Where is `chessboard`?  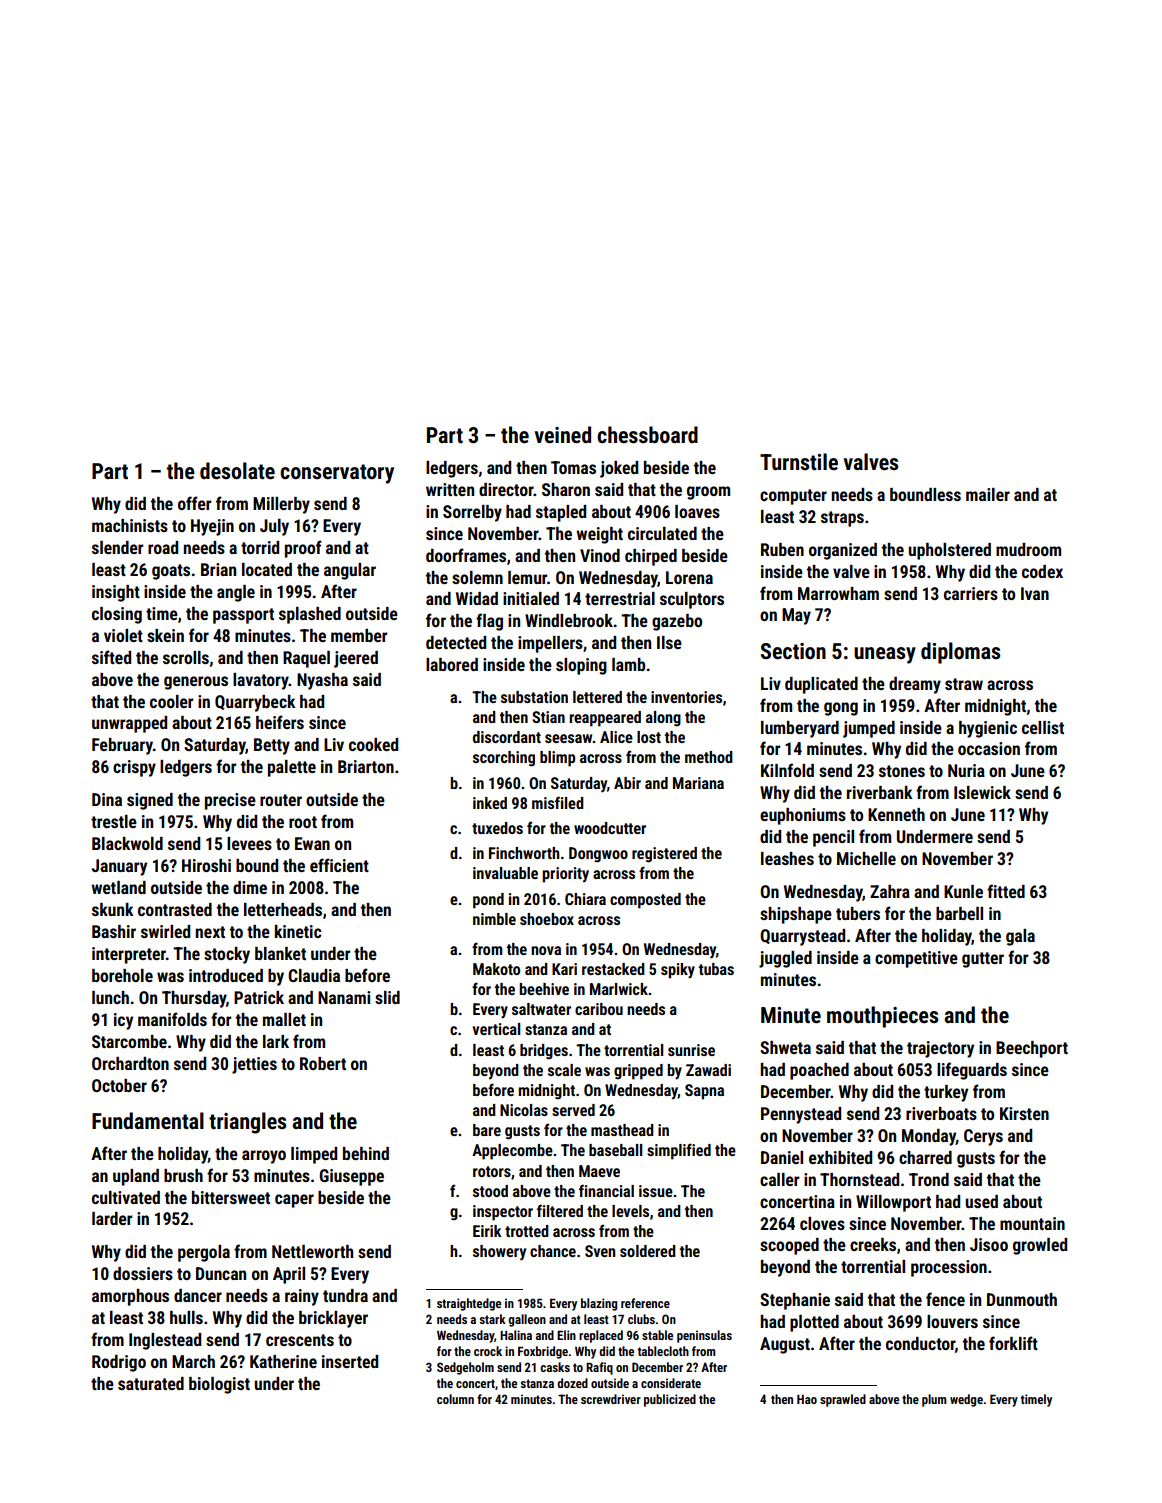
chessboard is located at coordinates (647, 435).
